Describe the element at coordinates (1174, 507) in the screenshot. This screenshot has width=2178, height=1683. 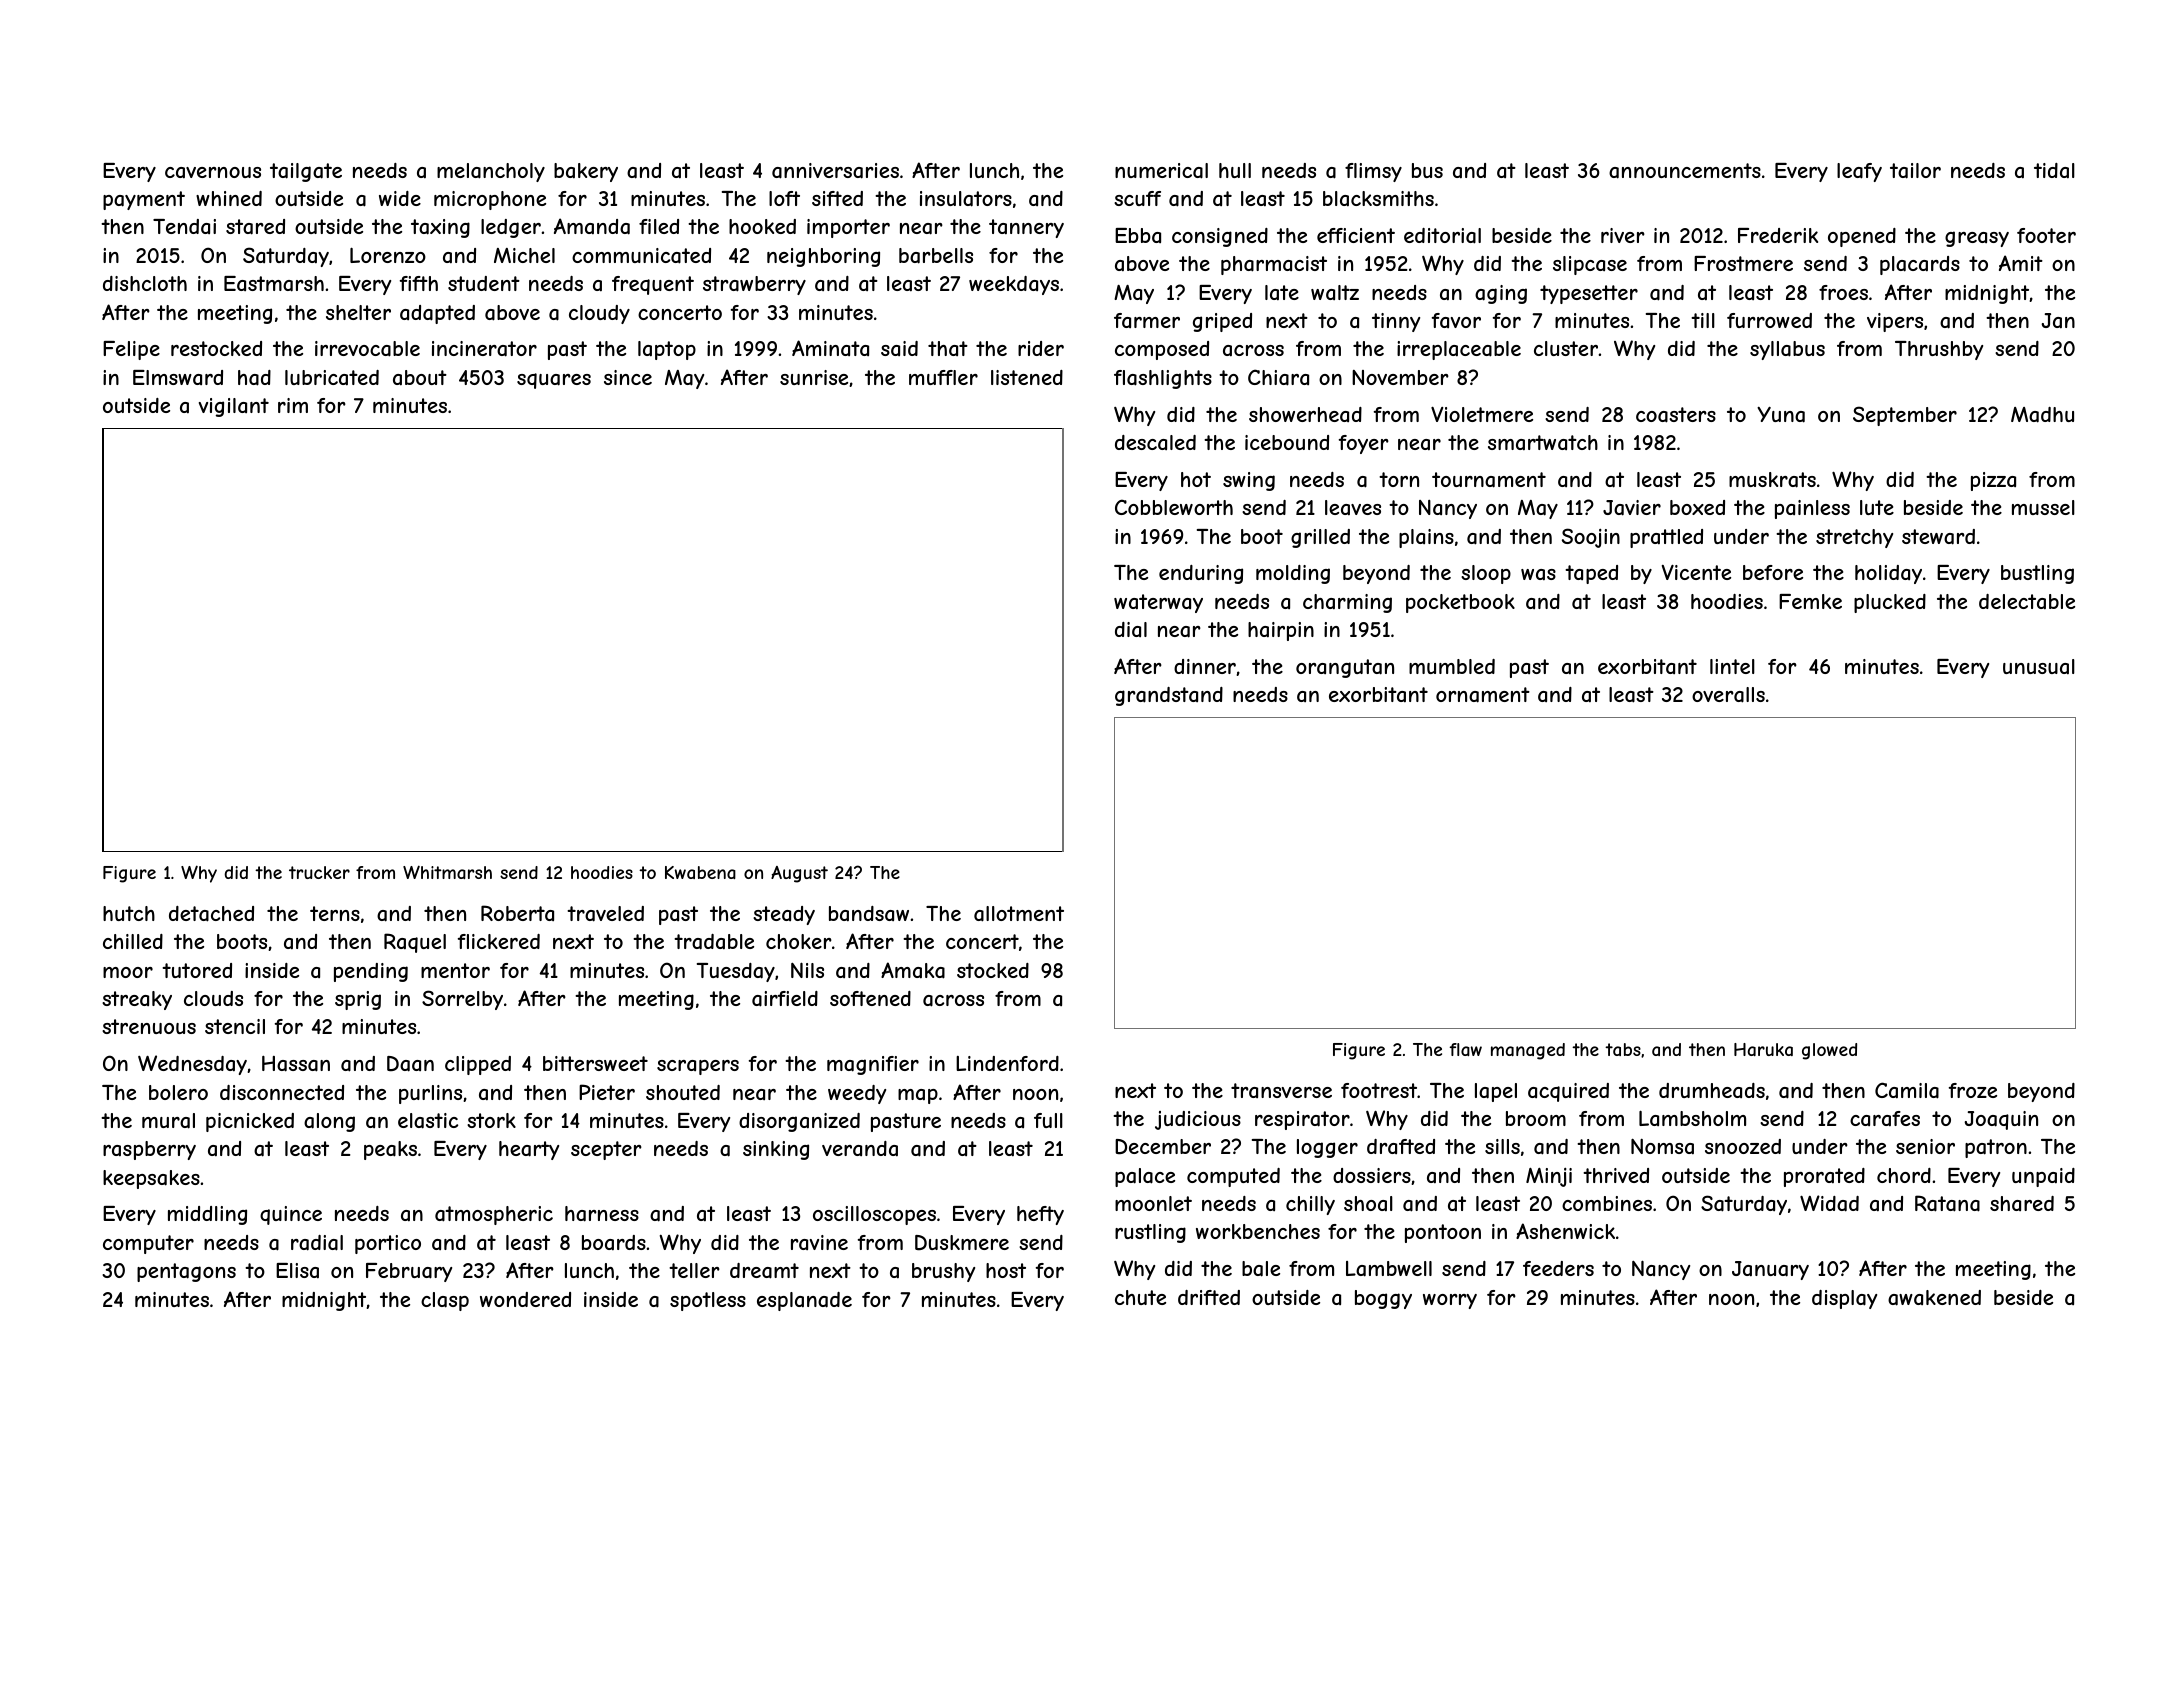
I see `Cobbleworth` at that location.
